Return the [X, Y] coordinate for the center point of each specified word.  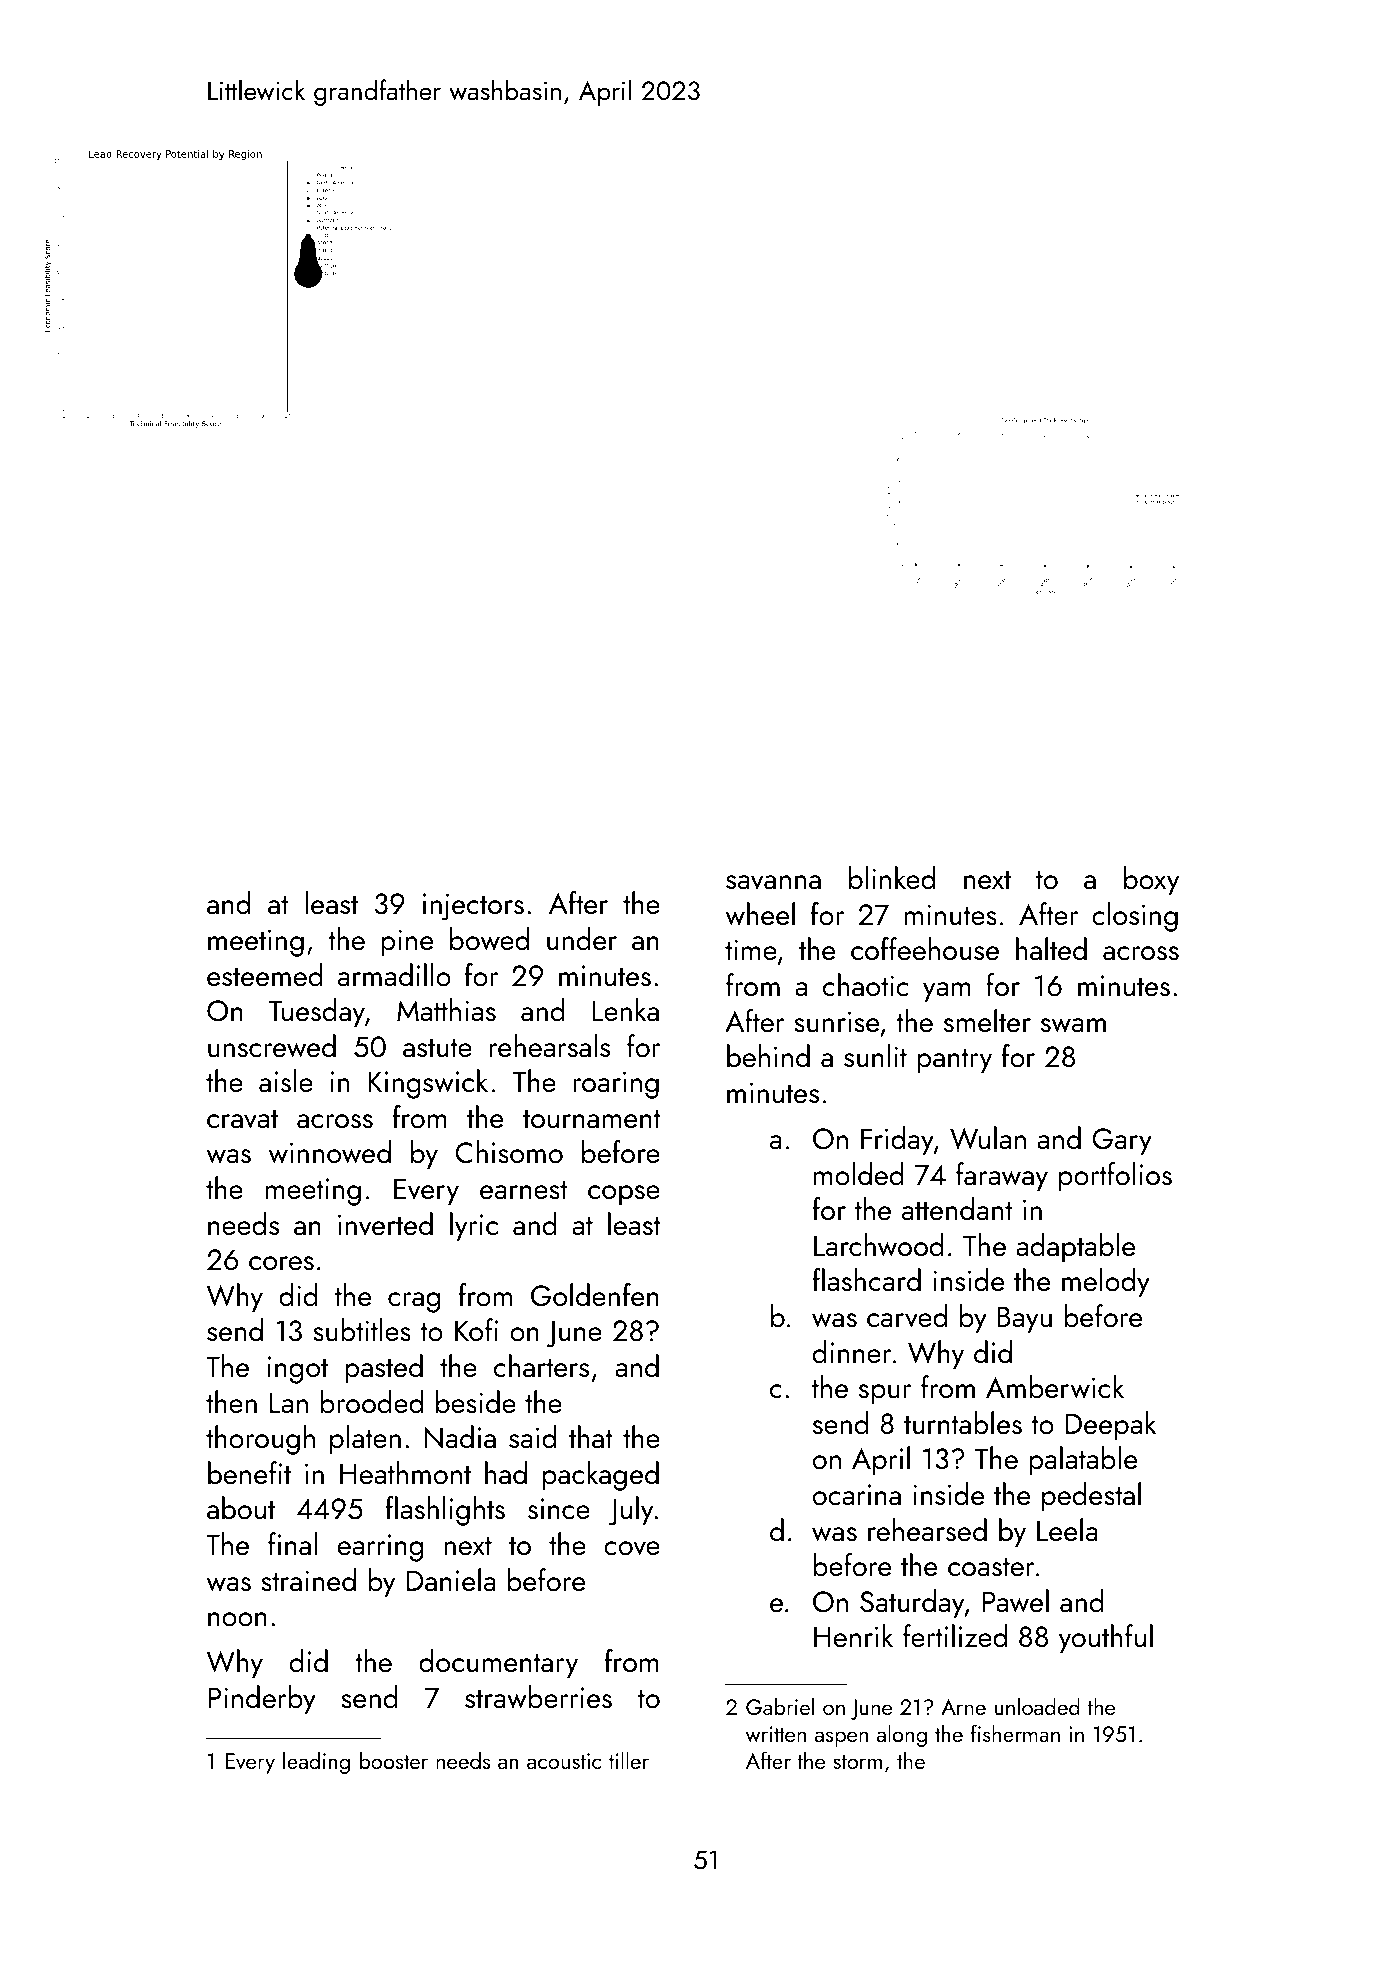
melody [1106, 1283]
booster [394, 1760]
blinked [892, 877]
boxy [1151, 881]
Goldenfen [595, 1295]
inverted [385, 1224]
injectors [473, 907]
